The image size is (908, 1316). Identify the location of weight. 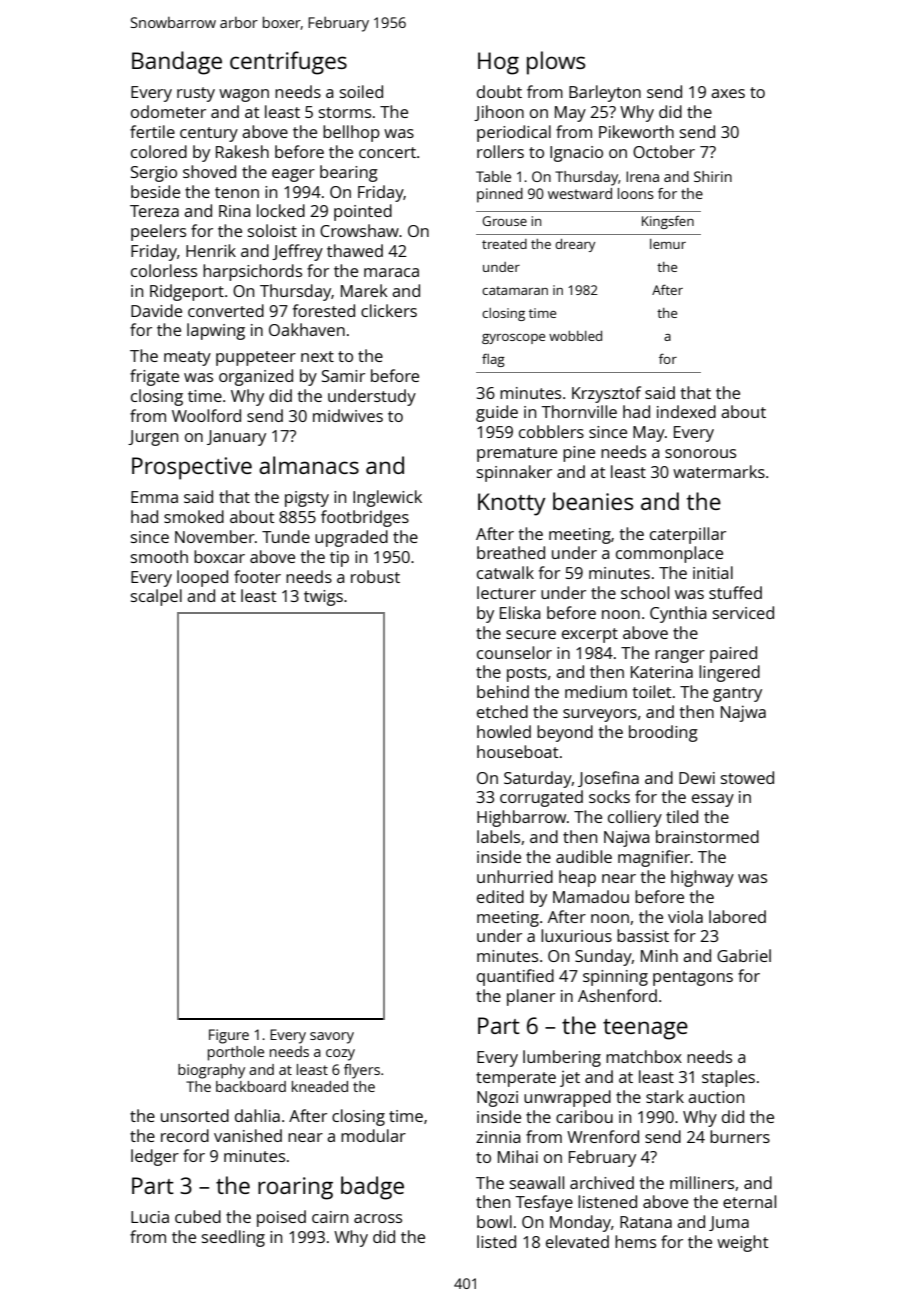
(743, 1243).
